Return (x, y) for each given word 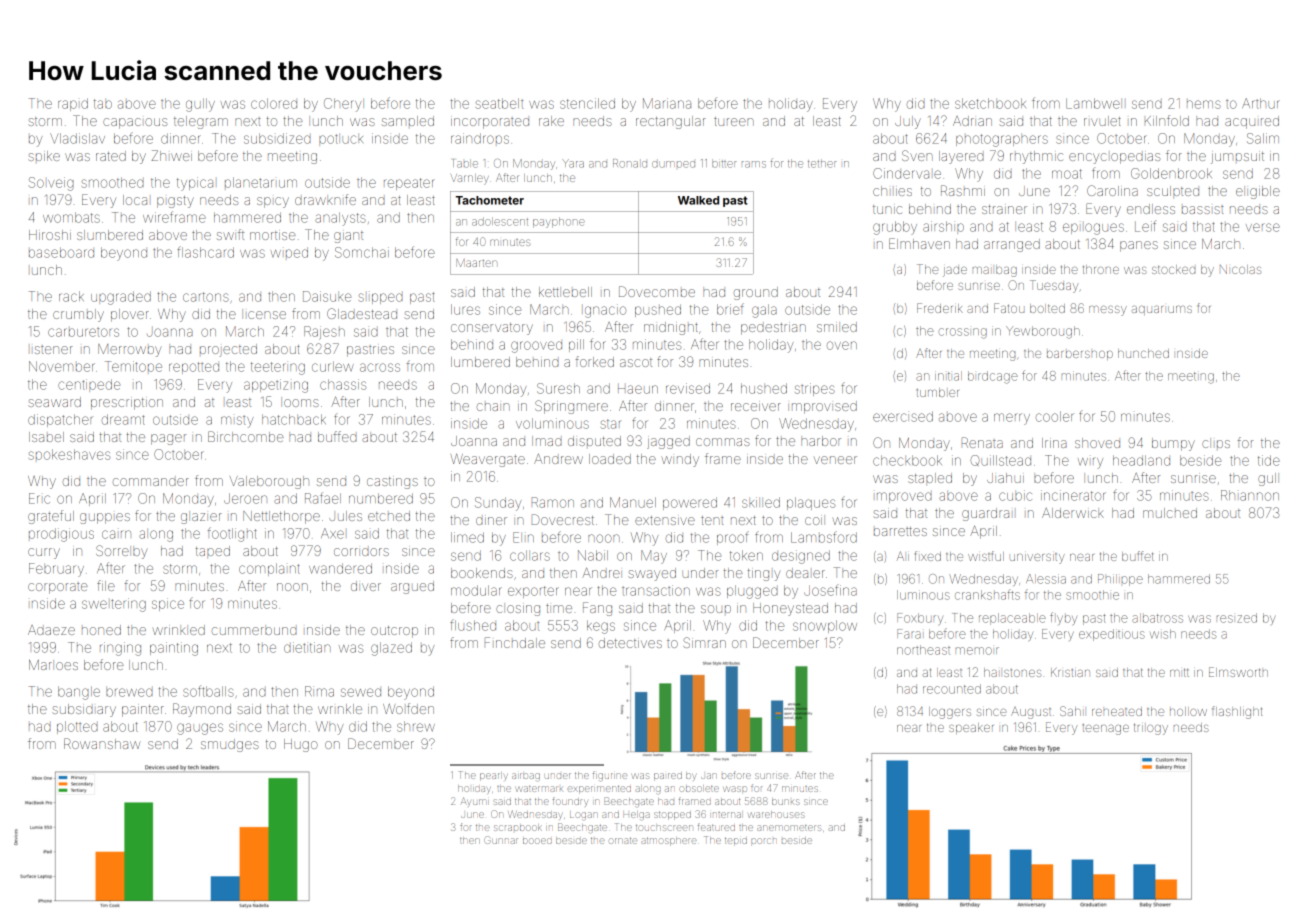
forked (594, 361)
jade (955, 272)
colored (274, 103)
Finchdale (515, 642)
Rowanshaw (102, 743)
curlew (333, 366)
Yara (573, 163)
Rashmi (963, 190)
